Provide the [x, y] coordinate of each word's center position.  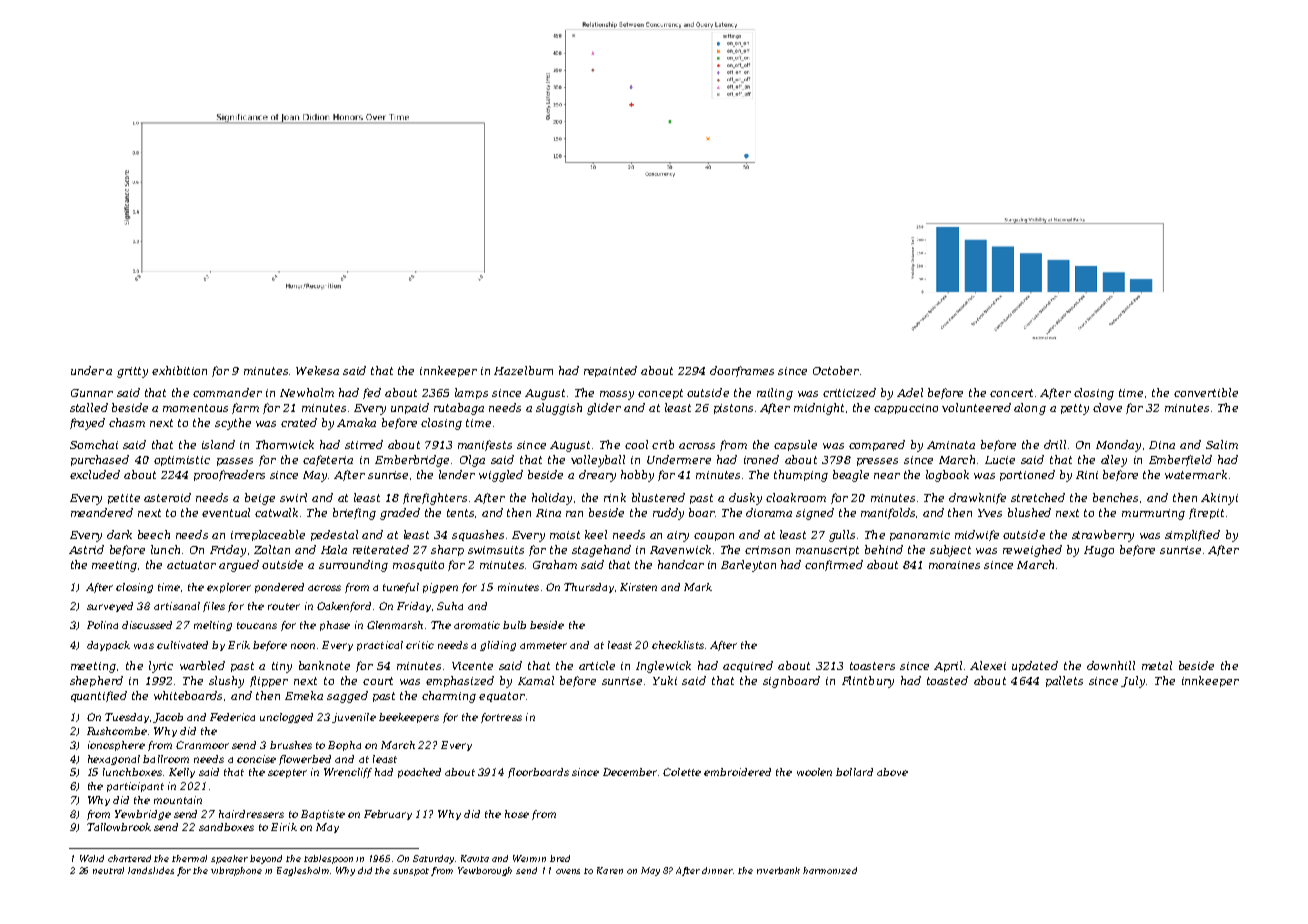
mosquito [418, 566]
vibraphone [236, 871]
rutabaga [459, 409]
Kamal [536, 680]
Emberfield [1180, 460]
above [892, 772]
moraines [954, 565]
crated [299, 422]
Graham [555, 564]
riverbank [778, 870]
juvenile [354, 718]
